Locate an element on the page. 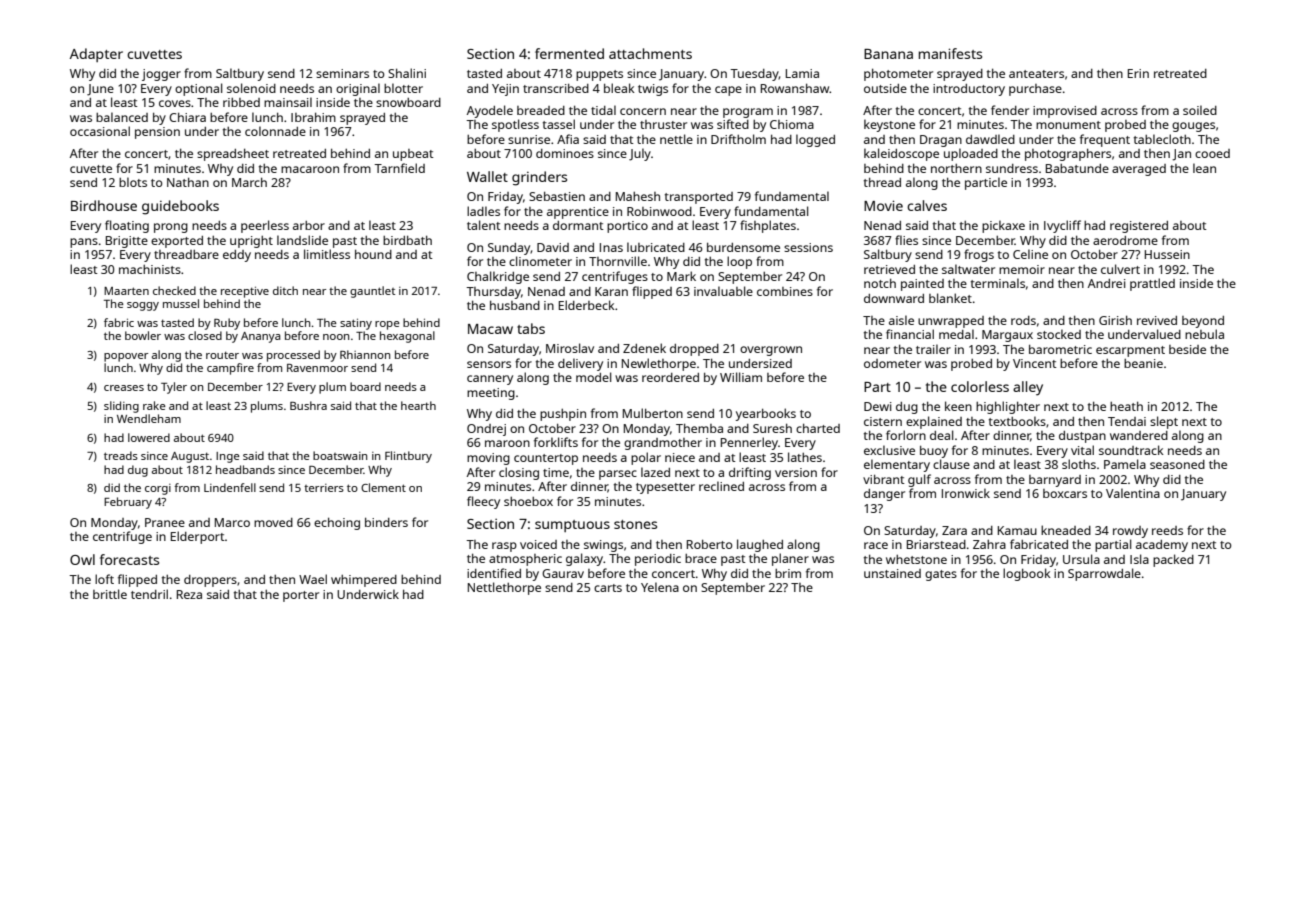 The width and height of the document is (1308, 924). forklifts is located at coordinates (556, 442).
